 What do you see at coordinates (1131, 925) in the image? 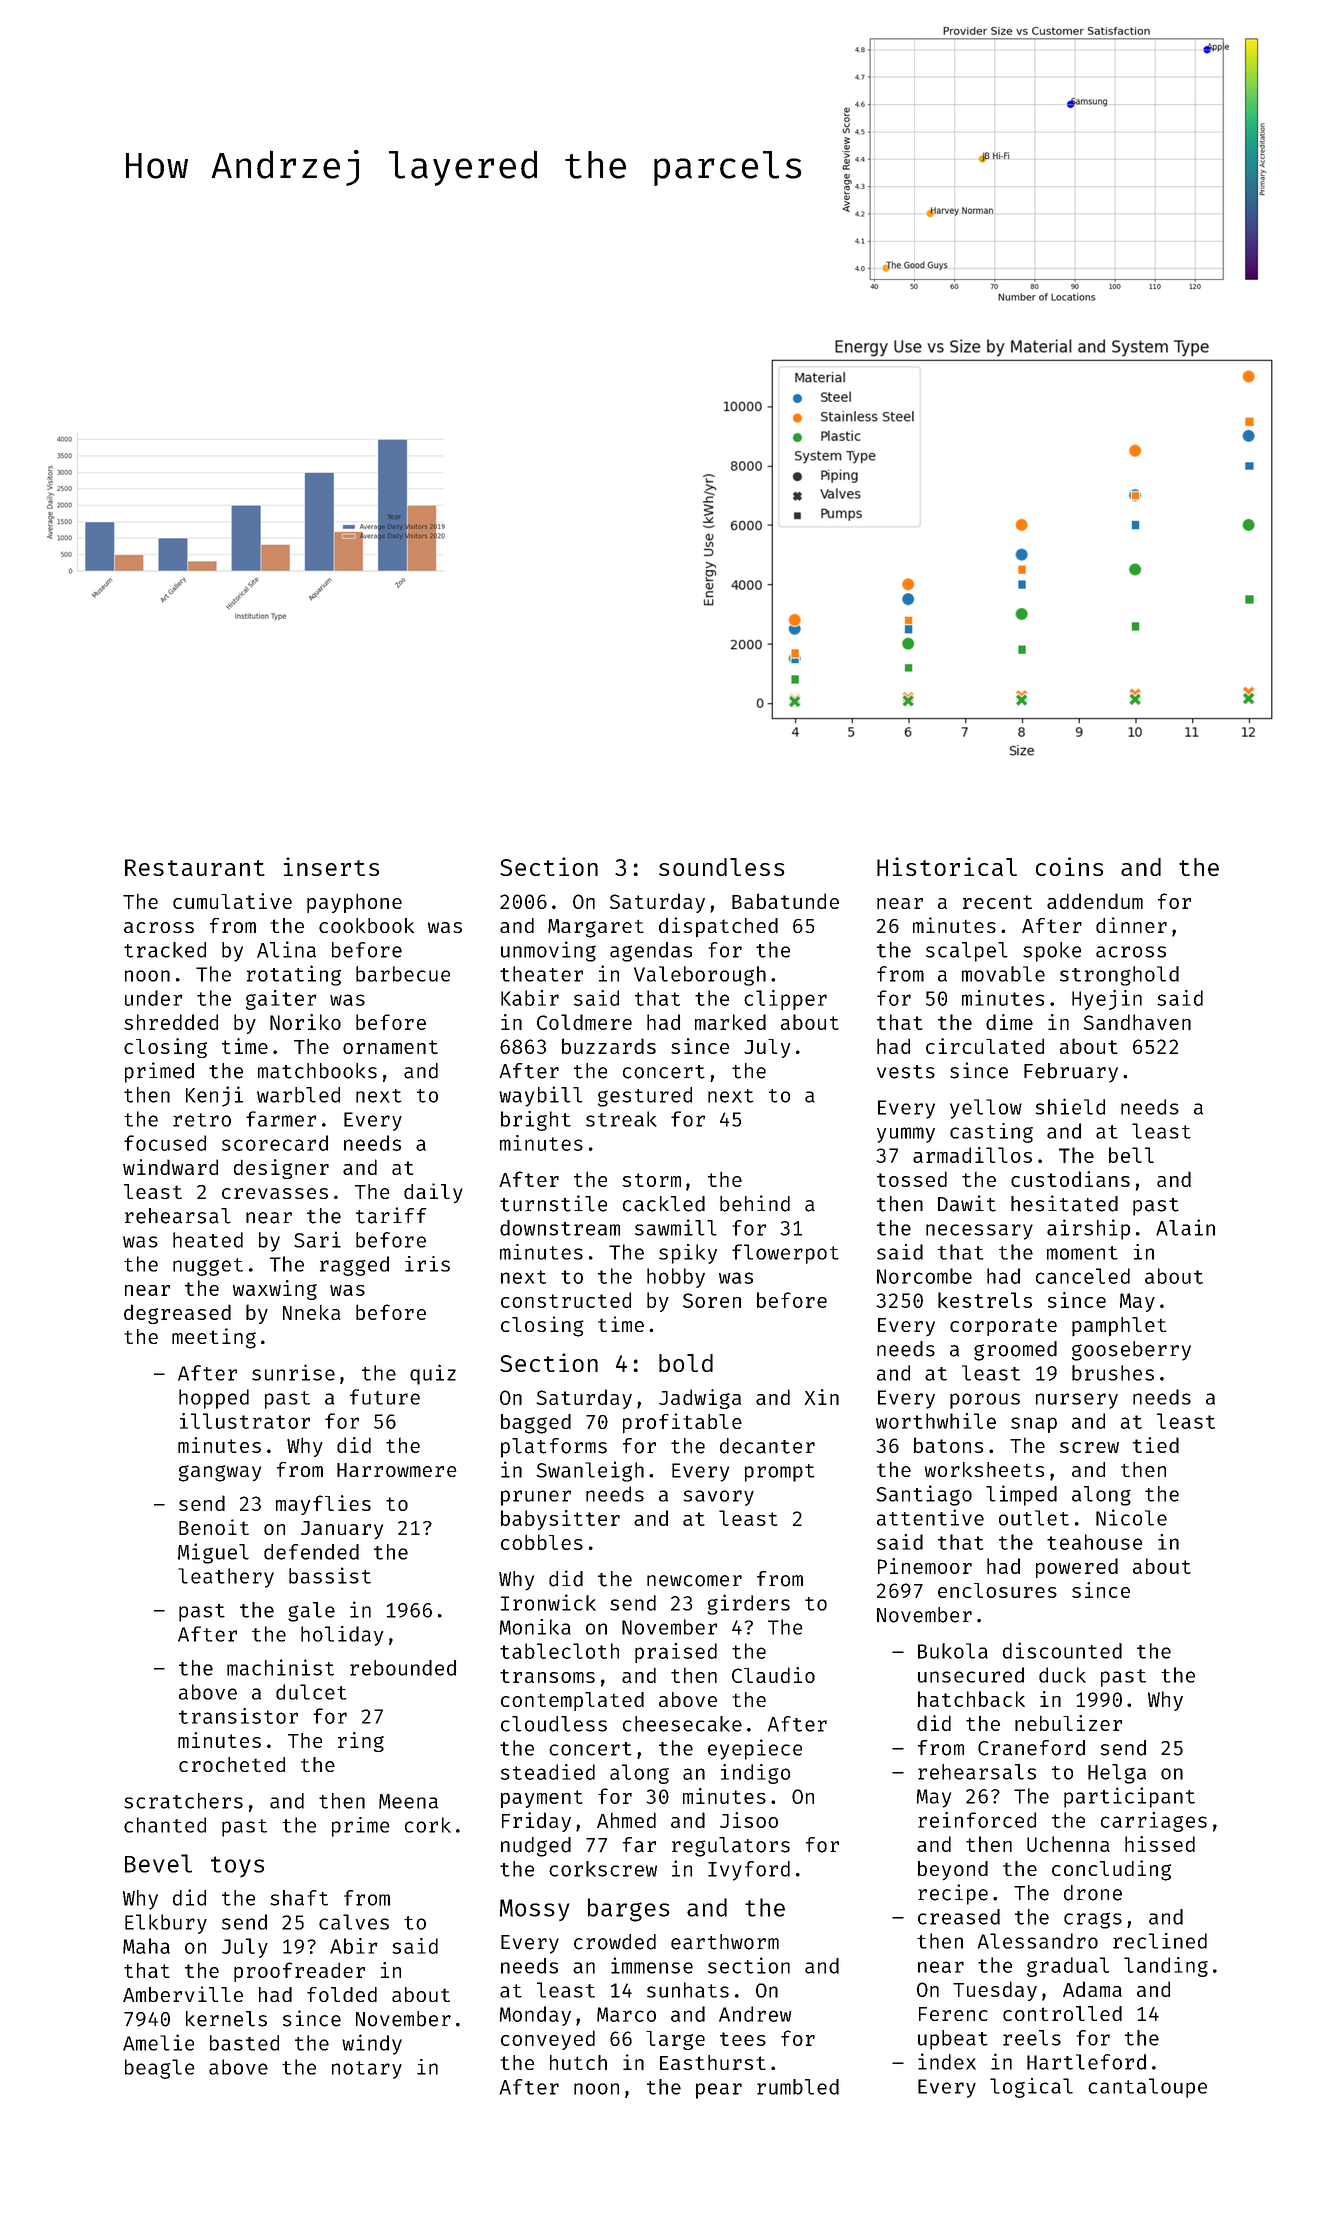
I see `dinner` at bounding box center [1131, 925].
